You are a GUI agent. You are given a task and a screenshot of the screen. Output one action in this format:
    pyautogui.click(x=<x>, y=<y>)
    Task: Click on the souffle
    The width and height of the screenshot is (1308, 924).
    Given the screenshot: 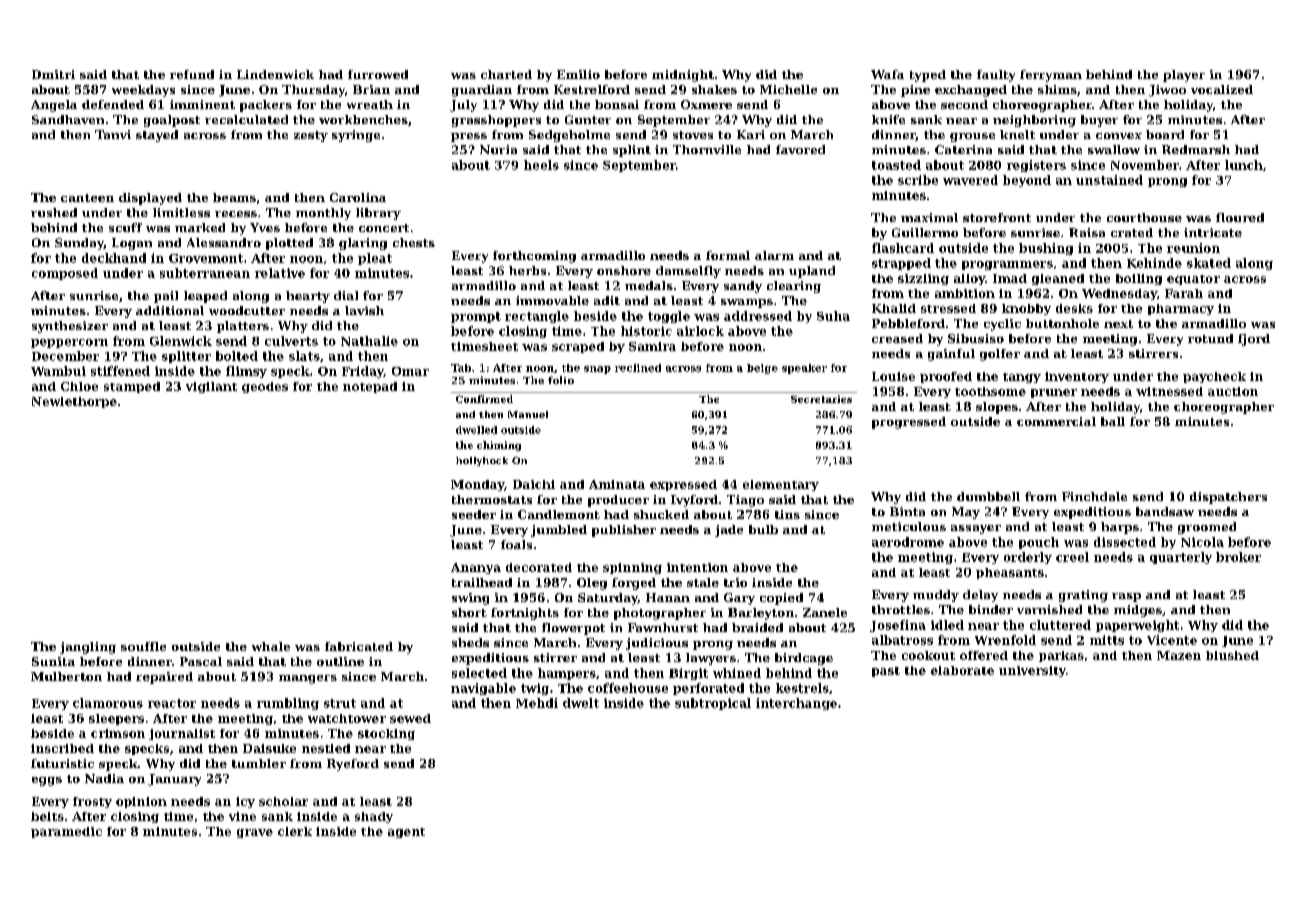 What is the action you would take?
    pyautogui.click(x=143, y=646)
